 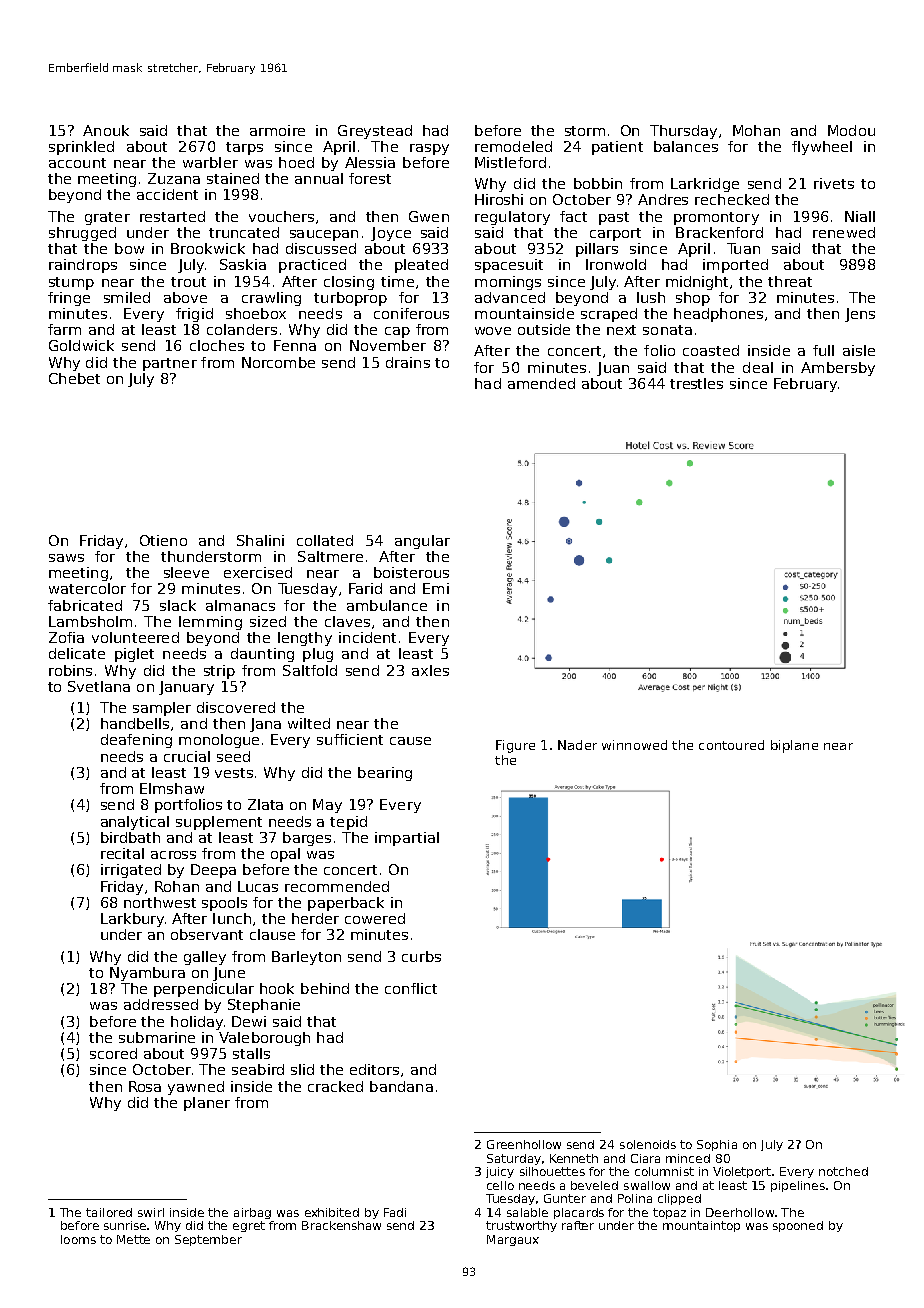 I want to click on winnowed, so click(x=634, y=745).
